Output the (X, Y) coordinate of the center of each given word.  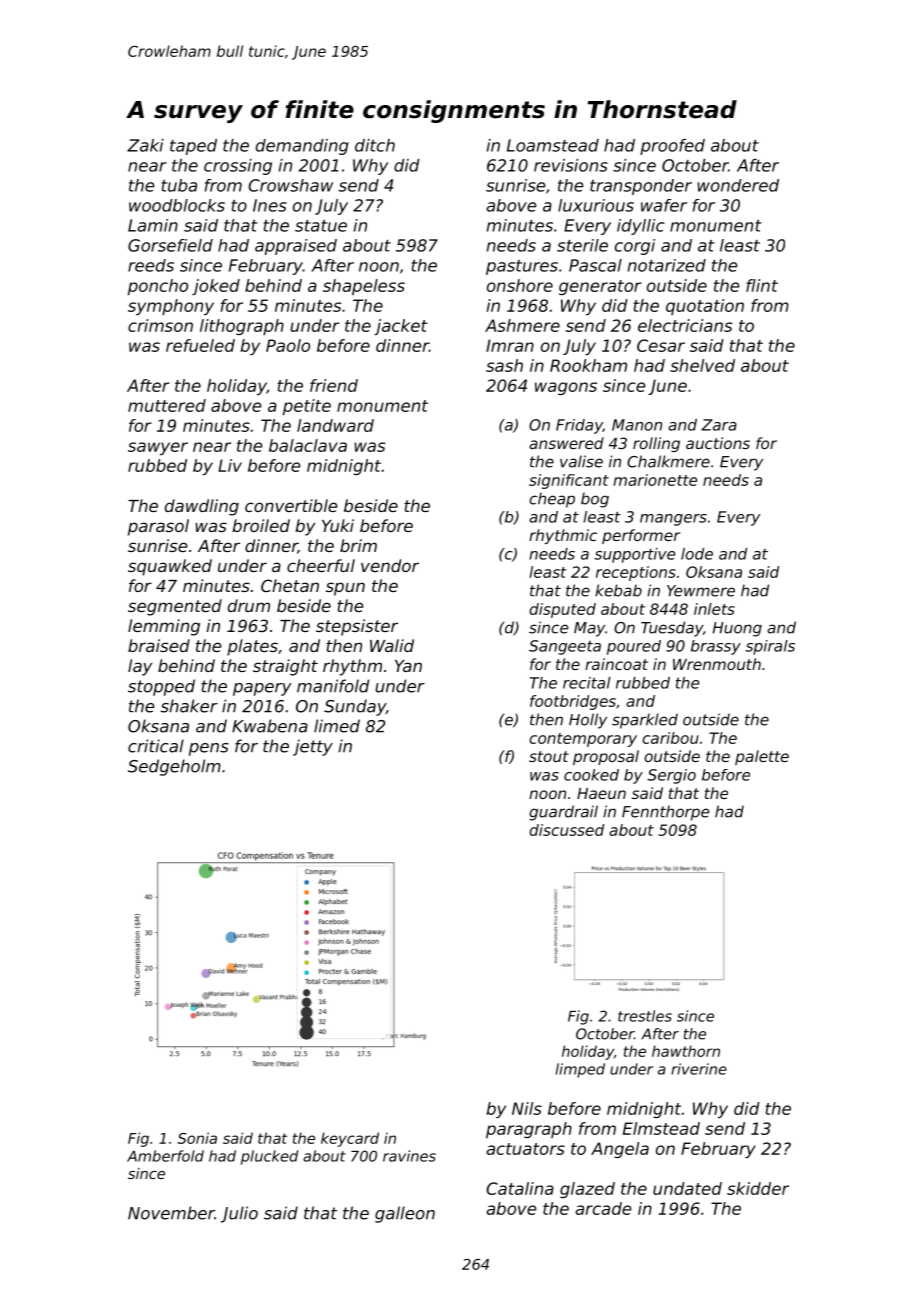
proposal (606, 757)
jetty (313, 747)
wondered (738, 185)
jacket (401, 327)
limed (337, 726)
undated (687, 1188)
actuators (525, 1149)
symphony (171, 307)
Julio (239, 1214)
